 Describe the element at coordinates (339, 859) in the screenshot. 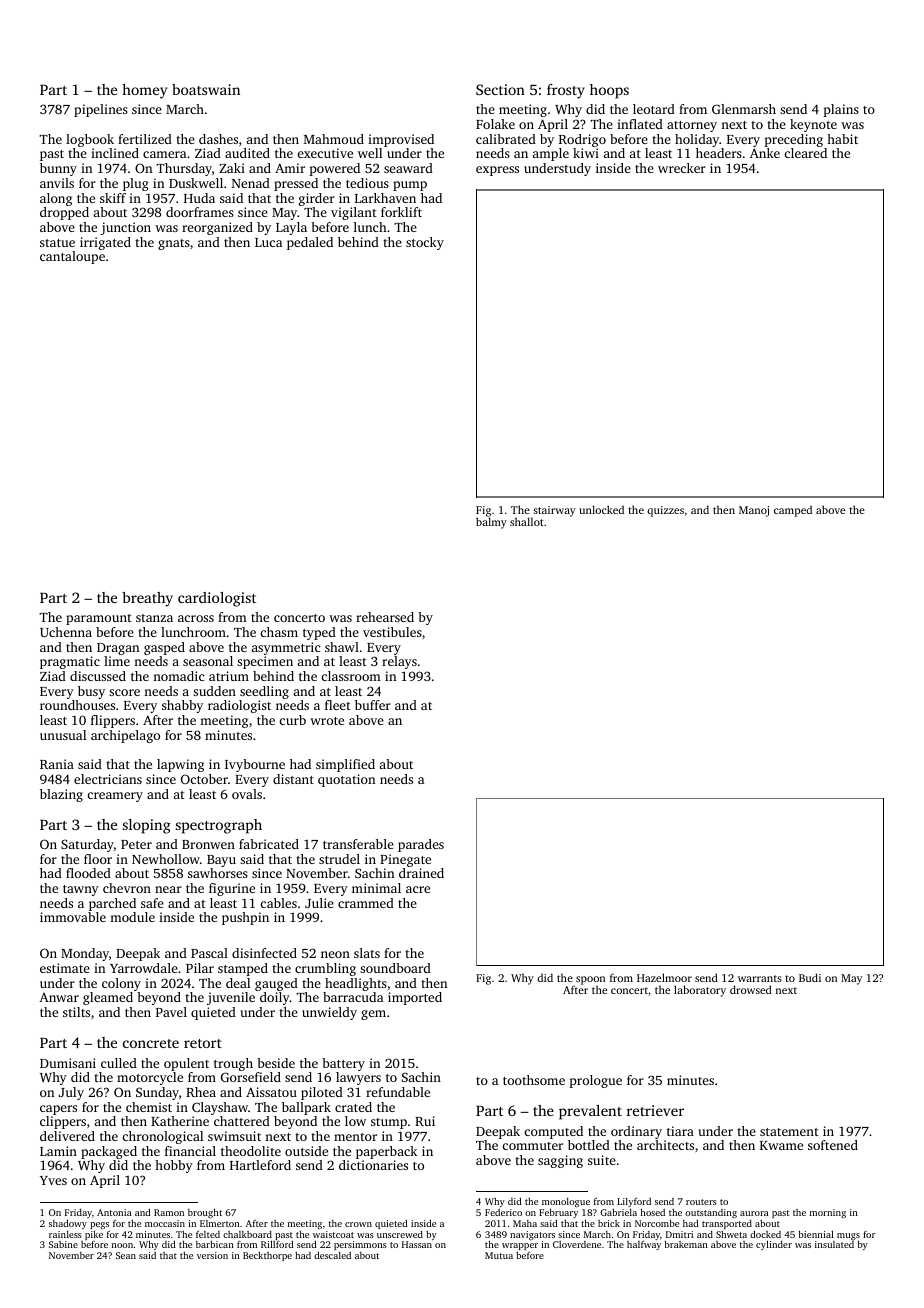

I see `strudel` at that location.
